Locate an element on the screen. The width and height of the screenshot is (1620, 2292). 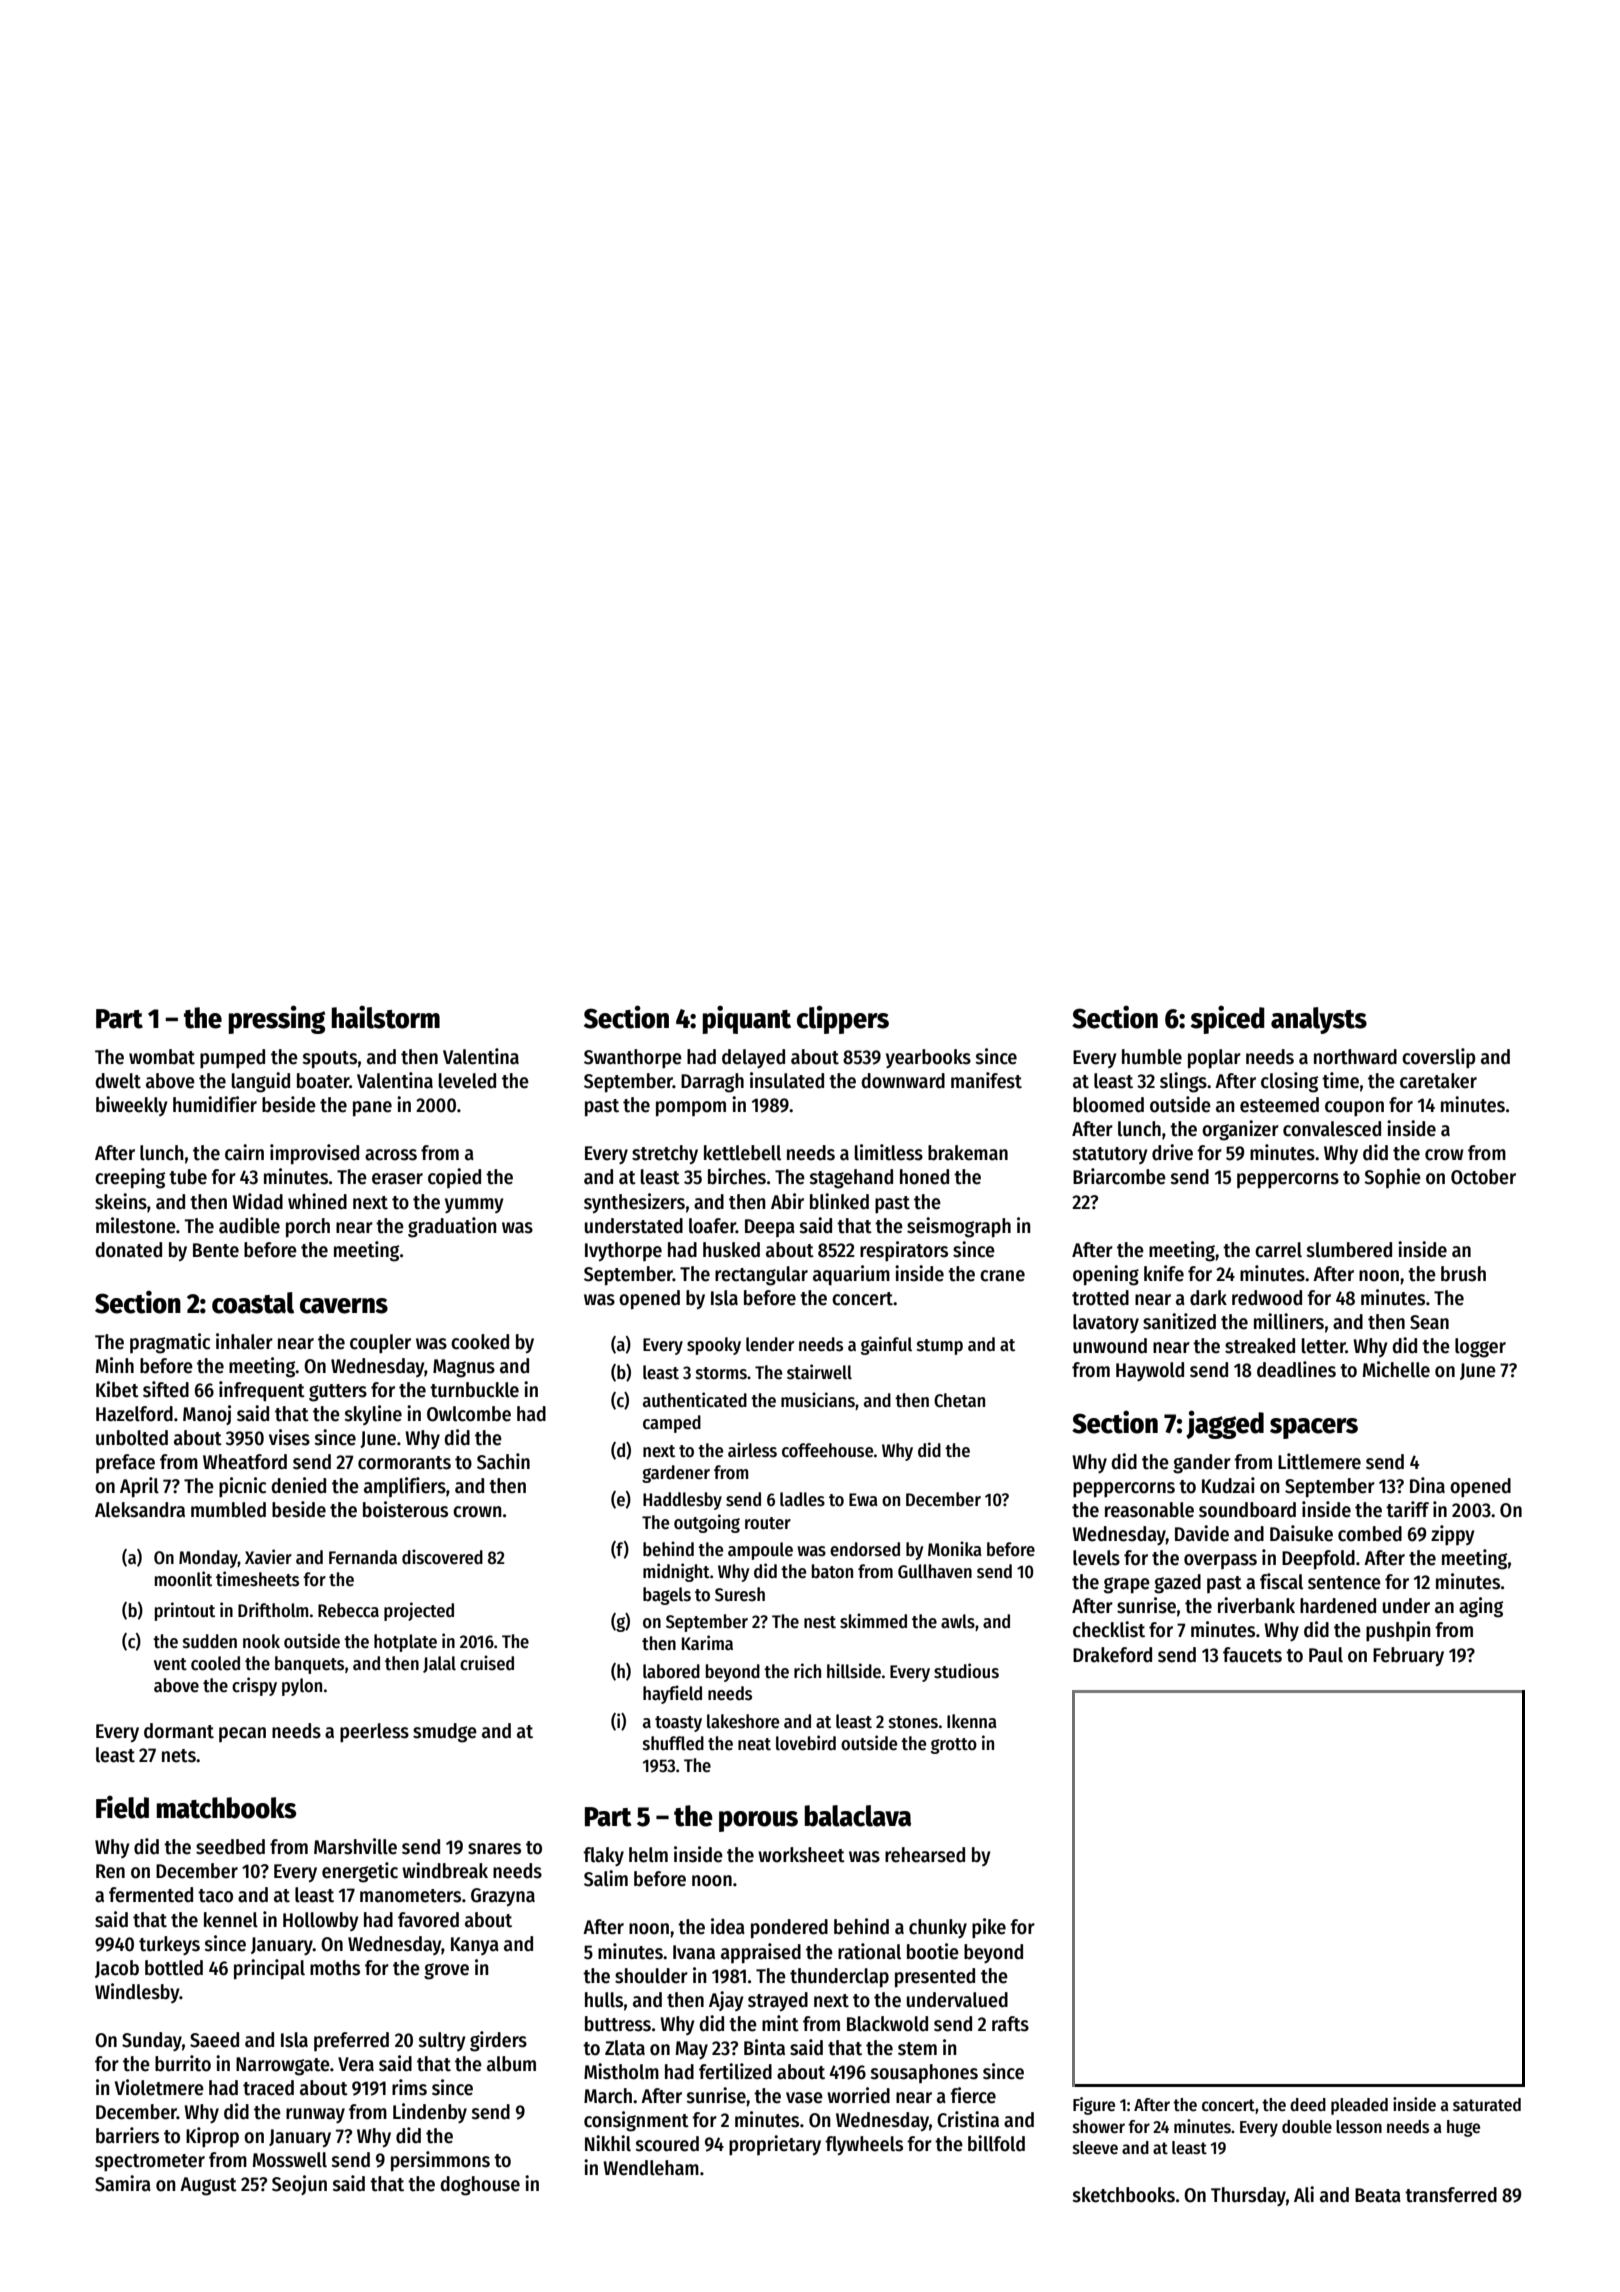
grape is located at coordinates (1127, 1585).
